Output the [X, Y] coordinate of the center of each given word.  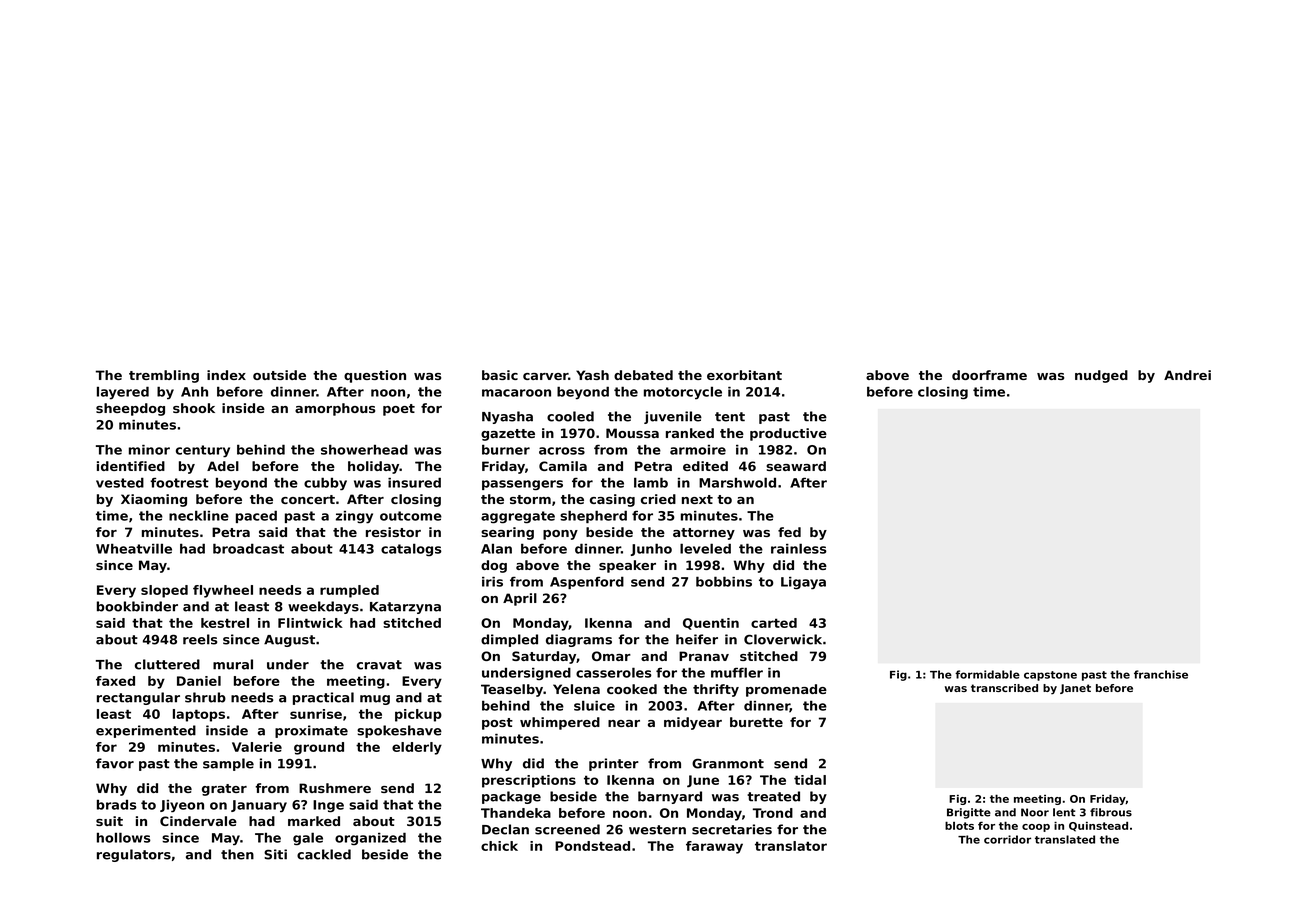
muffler [737, 672]
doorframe [989, 375]
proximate [311, 731]
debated [643, 375]
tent [730, 417]
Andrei [1187, 375]
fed [789, 532]
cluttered [167, 664]
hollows [124, 837]
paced [256, 516]
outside [279, 375]
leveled [705, 548]
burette [756, 722]
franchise [1161, 674]
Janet [1075, 689]
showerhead [364, 449]
